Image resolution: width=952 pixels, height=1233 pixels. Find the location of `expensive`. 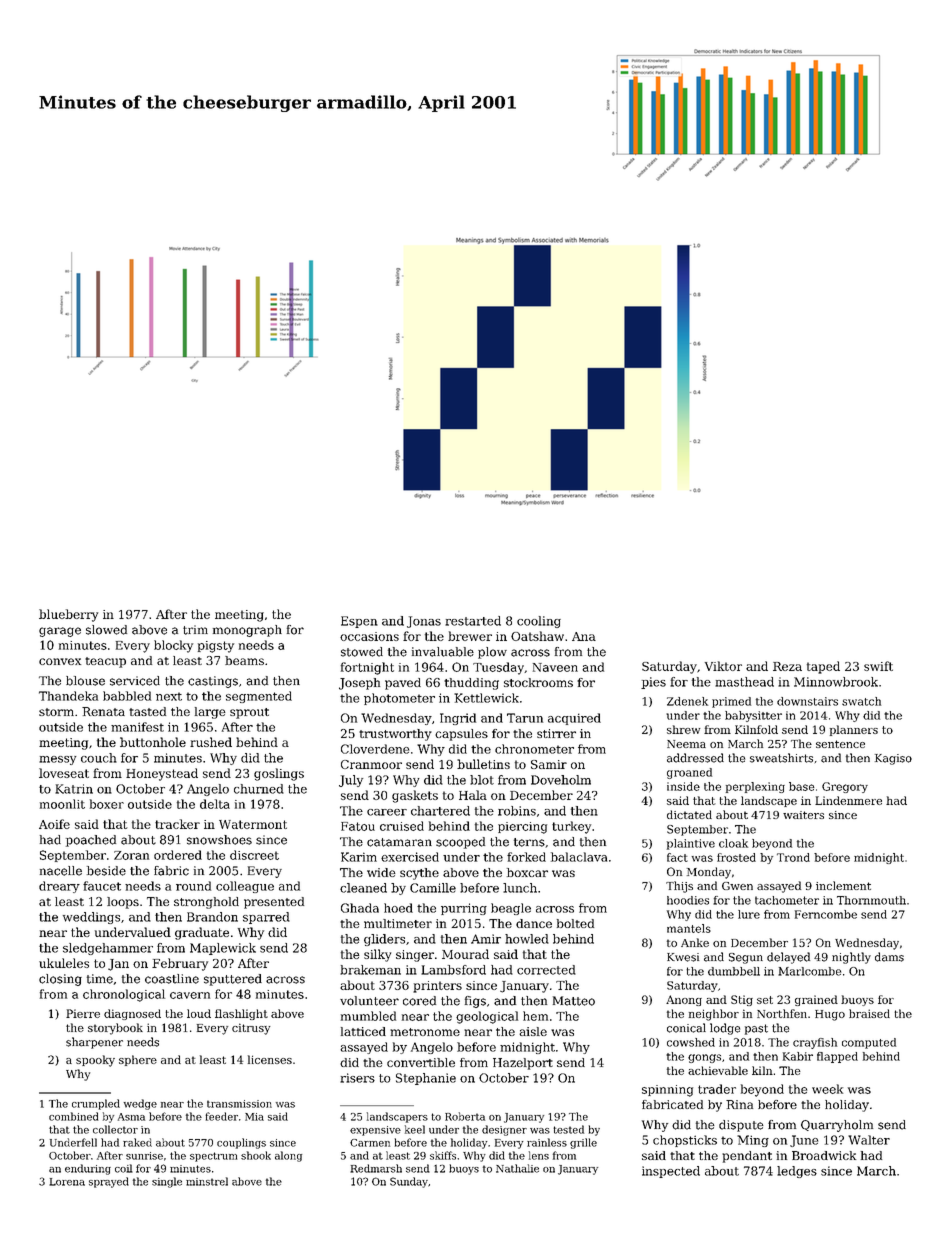

expensive is located at coordinates (375, 1131).
